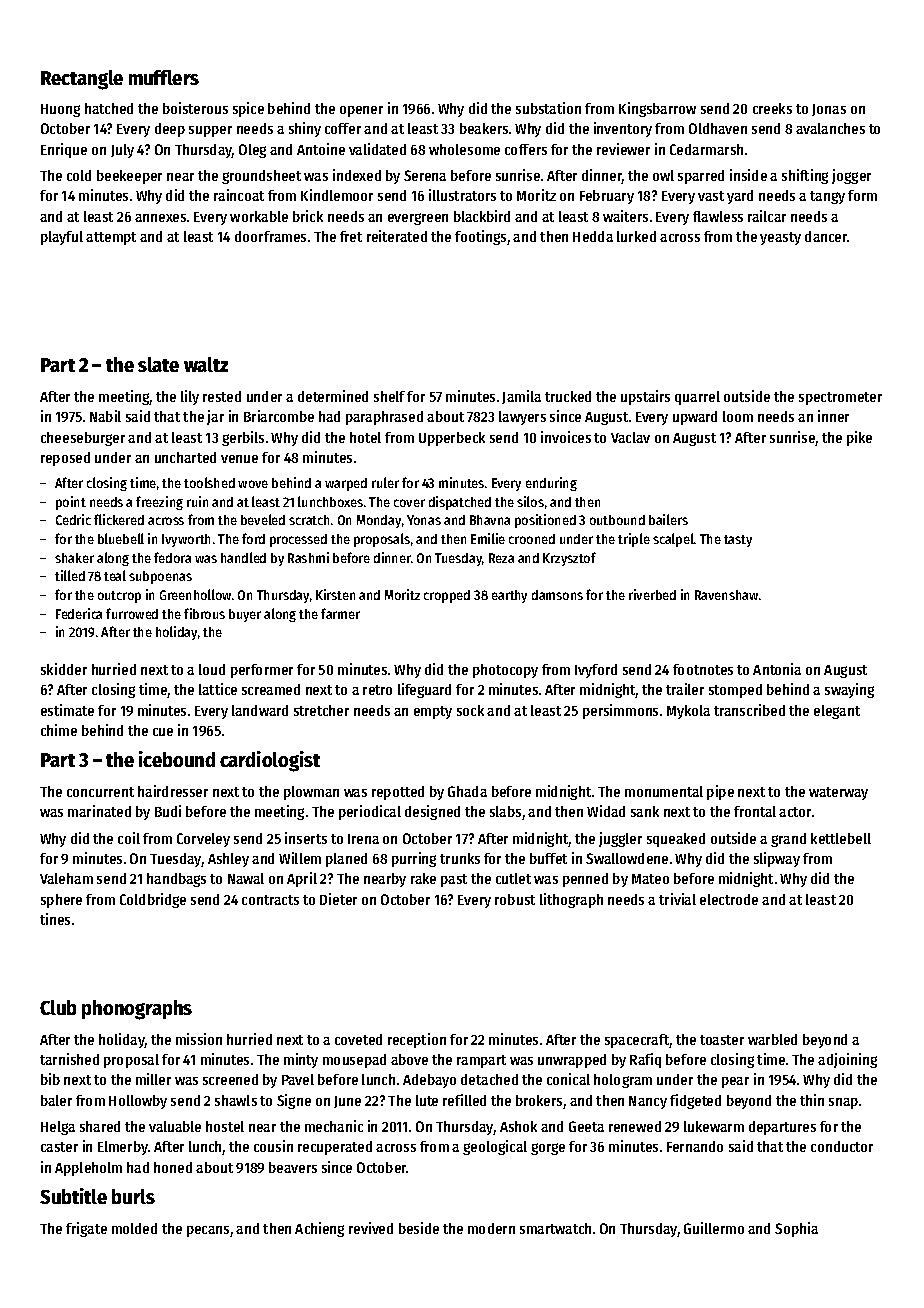  Describe the element at coordinates (505, 811) in the document. I see `slabs` at that location.
